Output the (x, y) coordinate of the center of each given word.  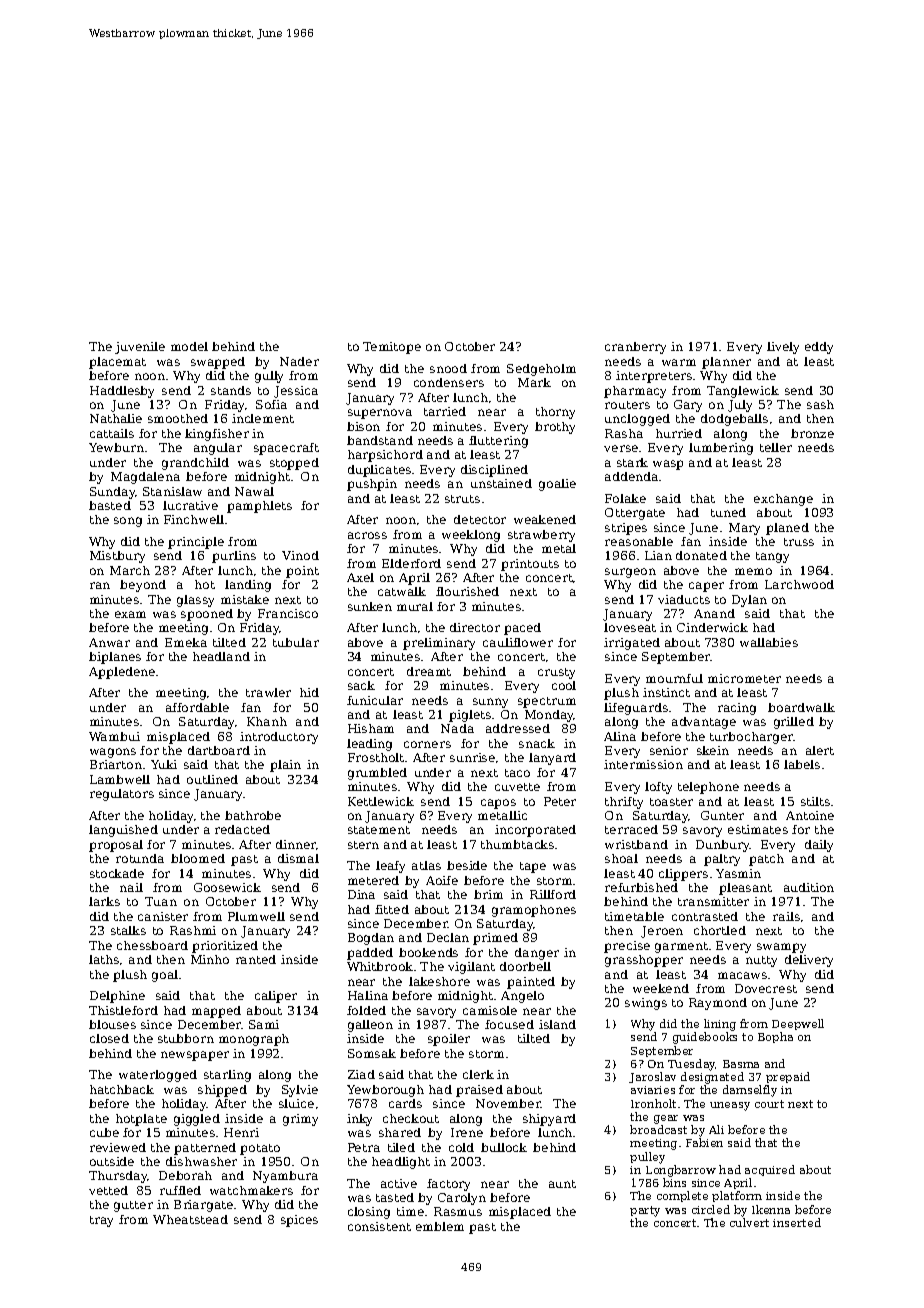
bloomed (198, 858)
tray (101, 1221)
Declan (448, 937)
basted (110, 505)
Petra (364, 1147)
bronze (812, 433)
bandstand (380, 440)
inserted (797, 1222)
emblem (440, 1226)
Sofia (271, 404)
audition (809, 887)
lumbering (721, 449)
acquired (770, 1170)
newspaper (195, 1056)
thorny (555, 413)
